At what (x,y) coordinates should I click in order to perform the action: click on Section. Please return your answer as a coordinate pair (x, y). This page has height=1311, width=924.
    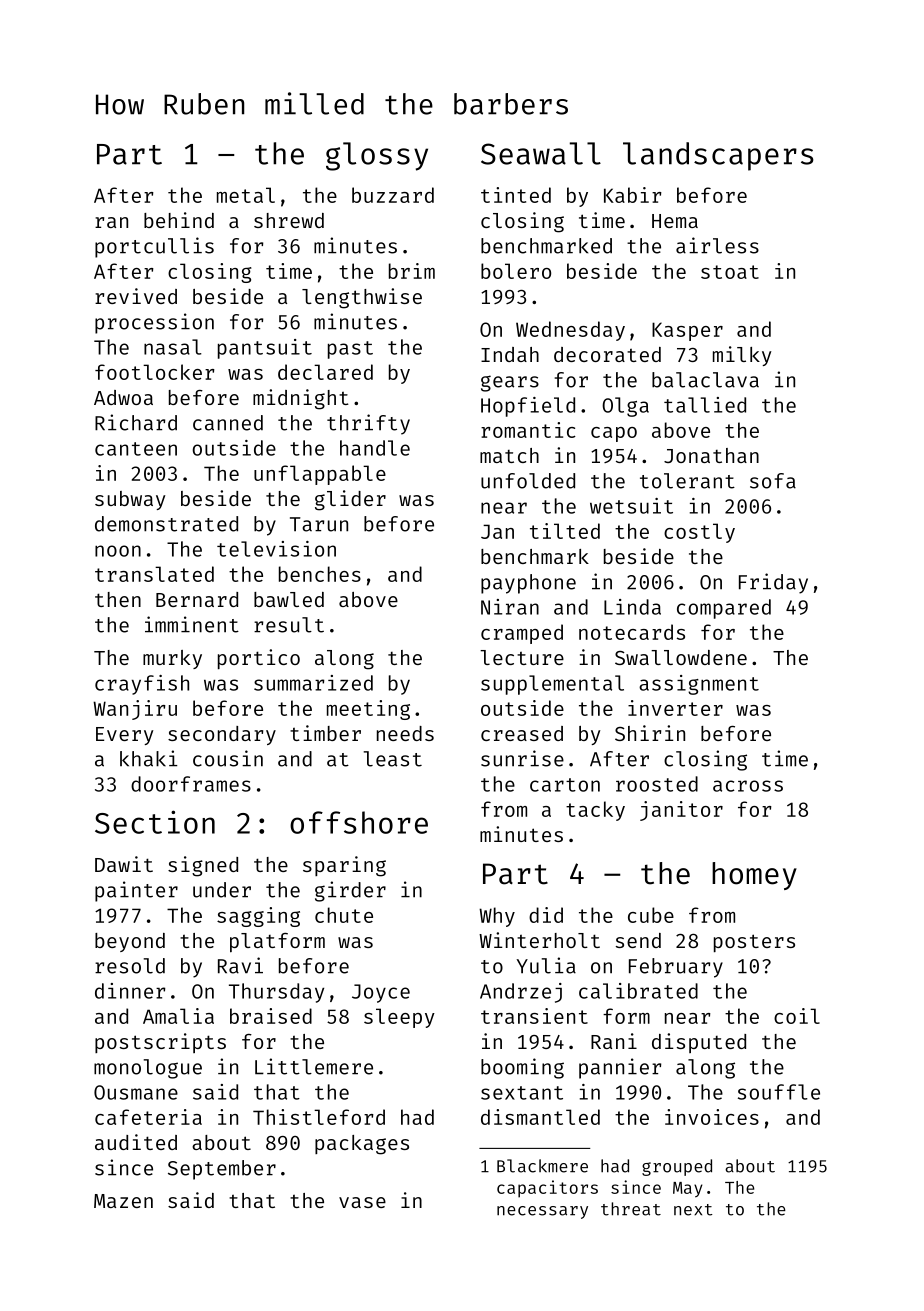
    Looking at the image, I should click on (155, 822).
